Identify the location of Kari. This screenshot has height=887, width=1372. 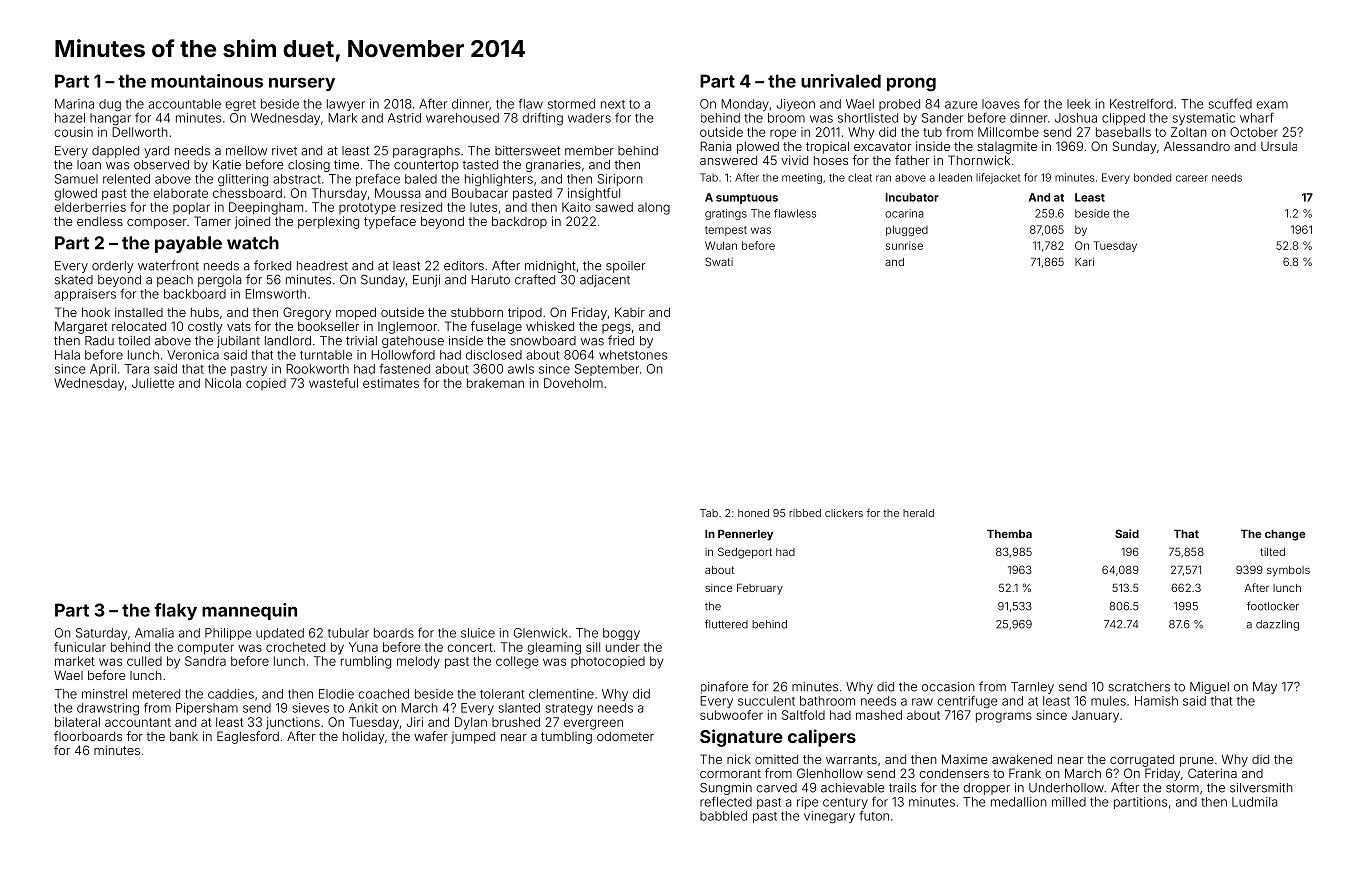
(1084, 261).
